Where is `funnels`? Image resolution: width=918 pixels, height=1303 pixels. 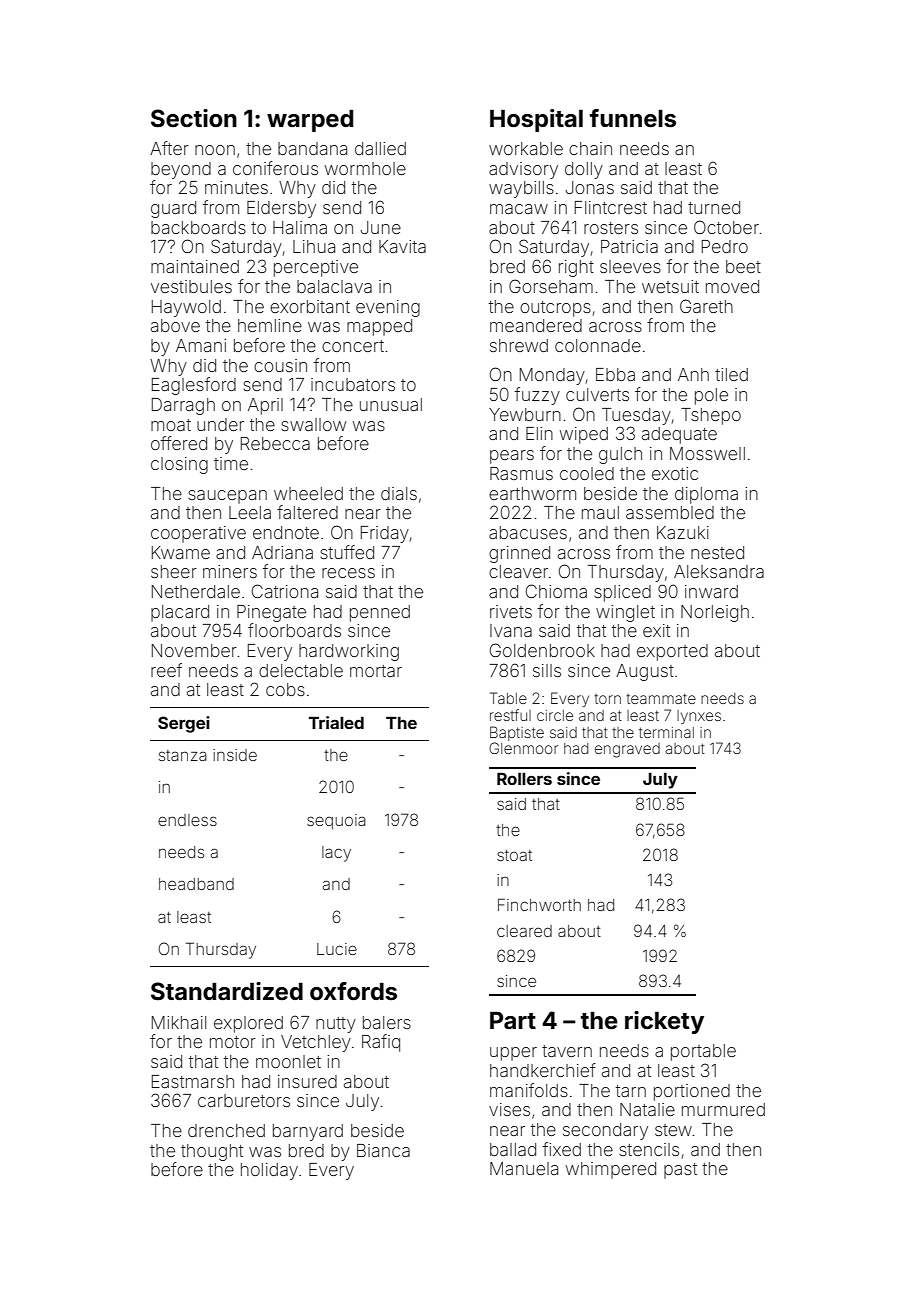 funnels is located at coordinates (633, 118).
